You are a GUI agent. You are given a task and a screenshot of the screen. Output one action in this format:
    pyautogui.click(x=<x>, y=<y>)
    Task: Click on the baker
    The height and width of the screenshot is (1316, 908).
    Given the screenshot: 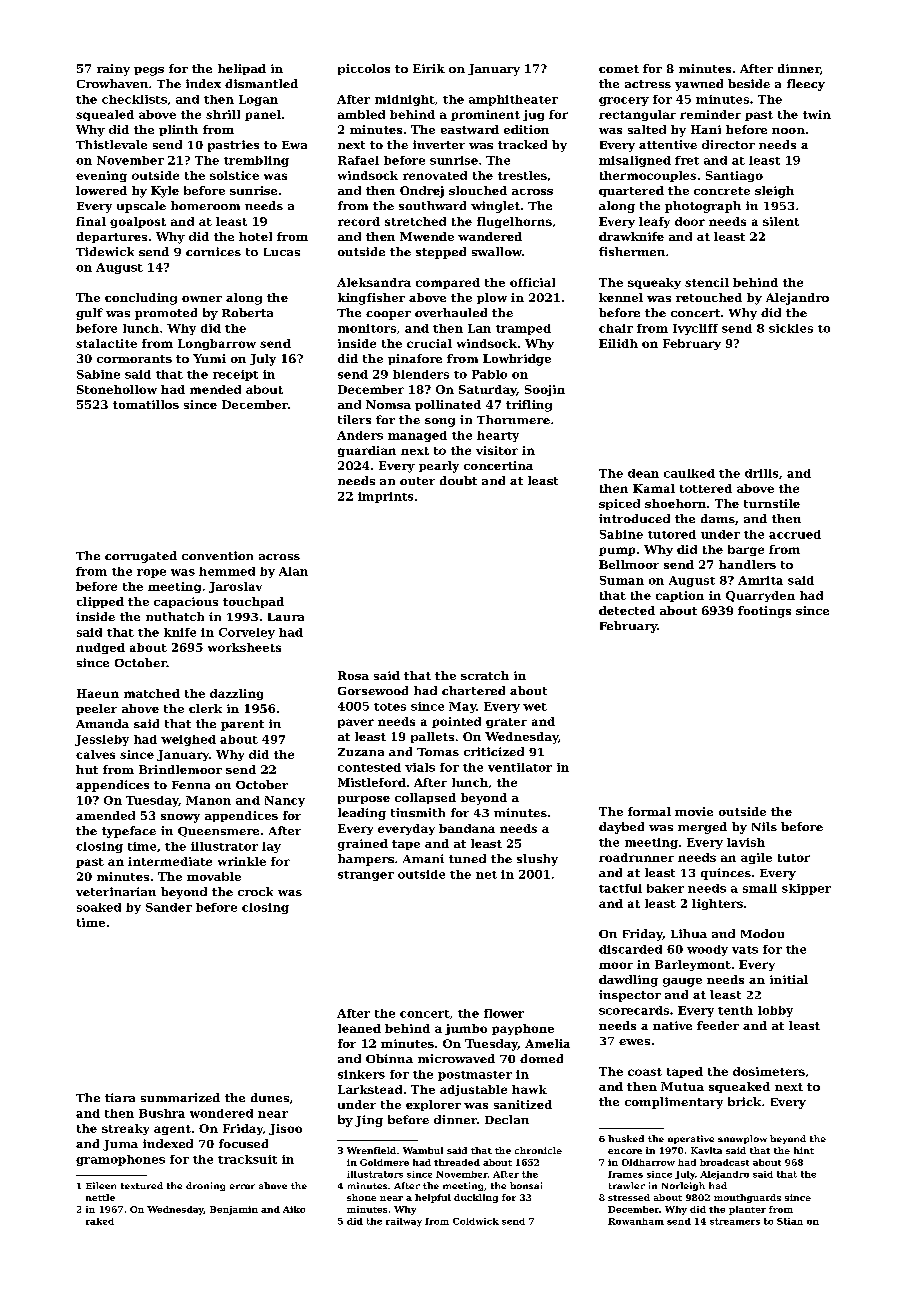 What is the action you would take?
    pyautogui.click(x=665, y=888)
